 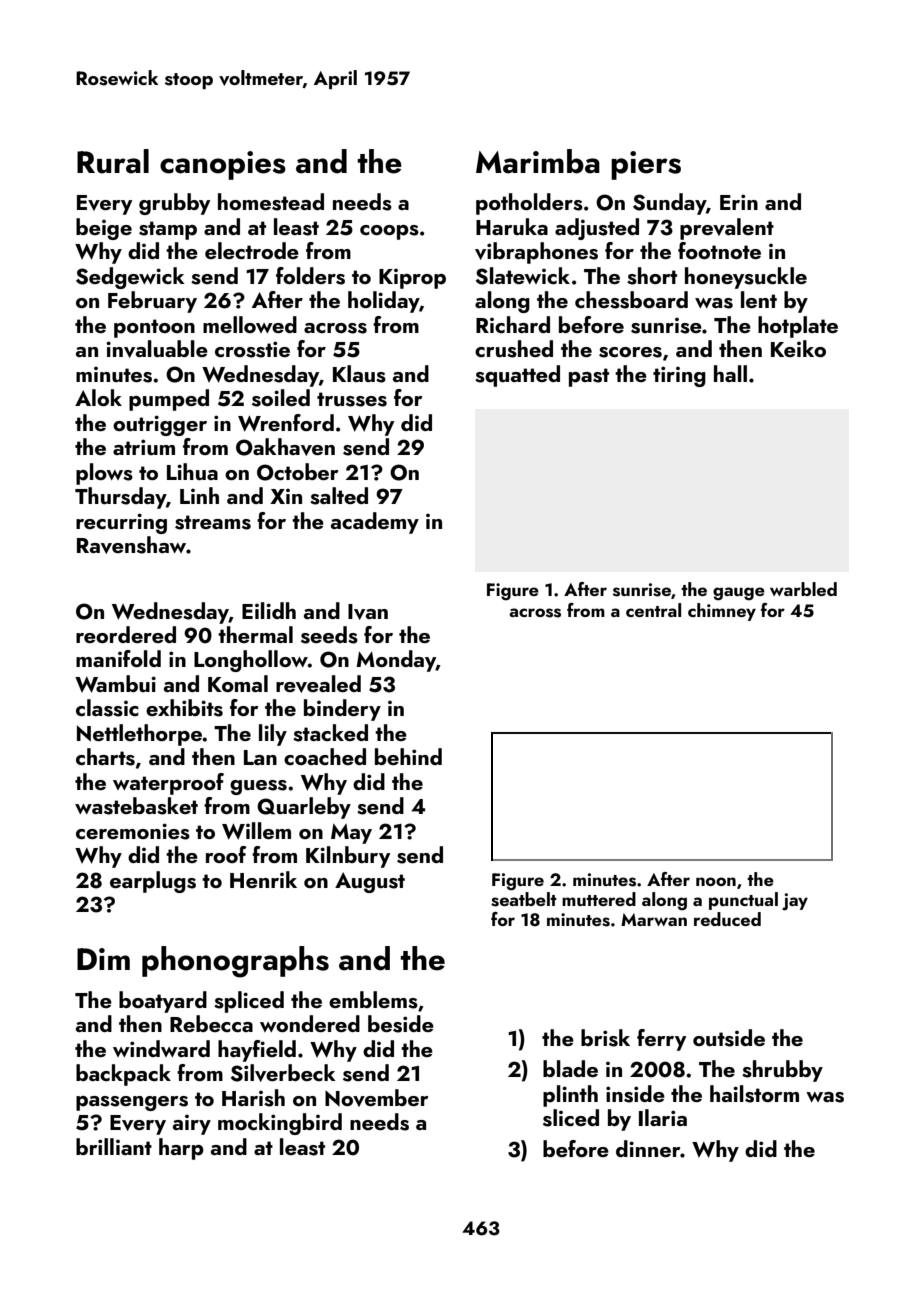 What do you see at coordinates (401, 1024) in the document?
I see `beside` at bounding box center [401, 1024].
